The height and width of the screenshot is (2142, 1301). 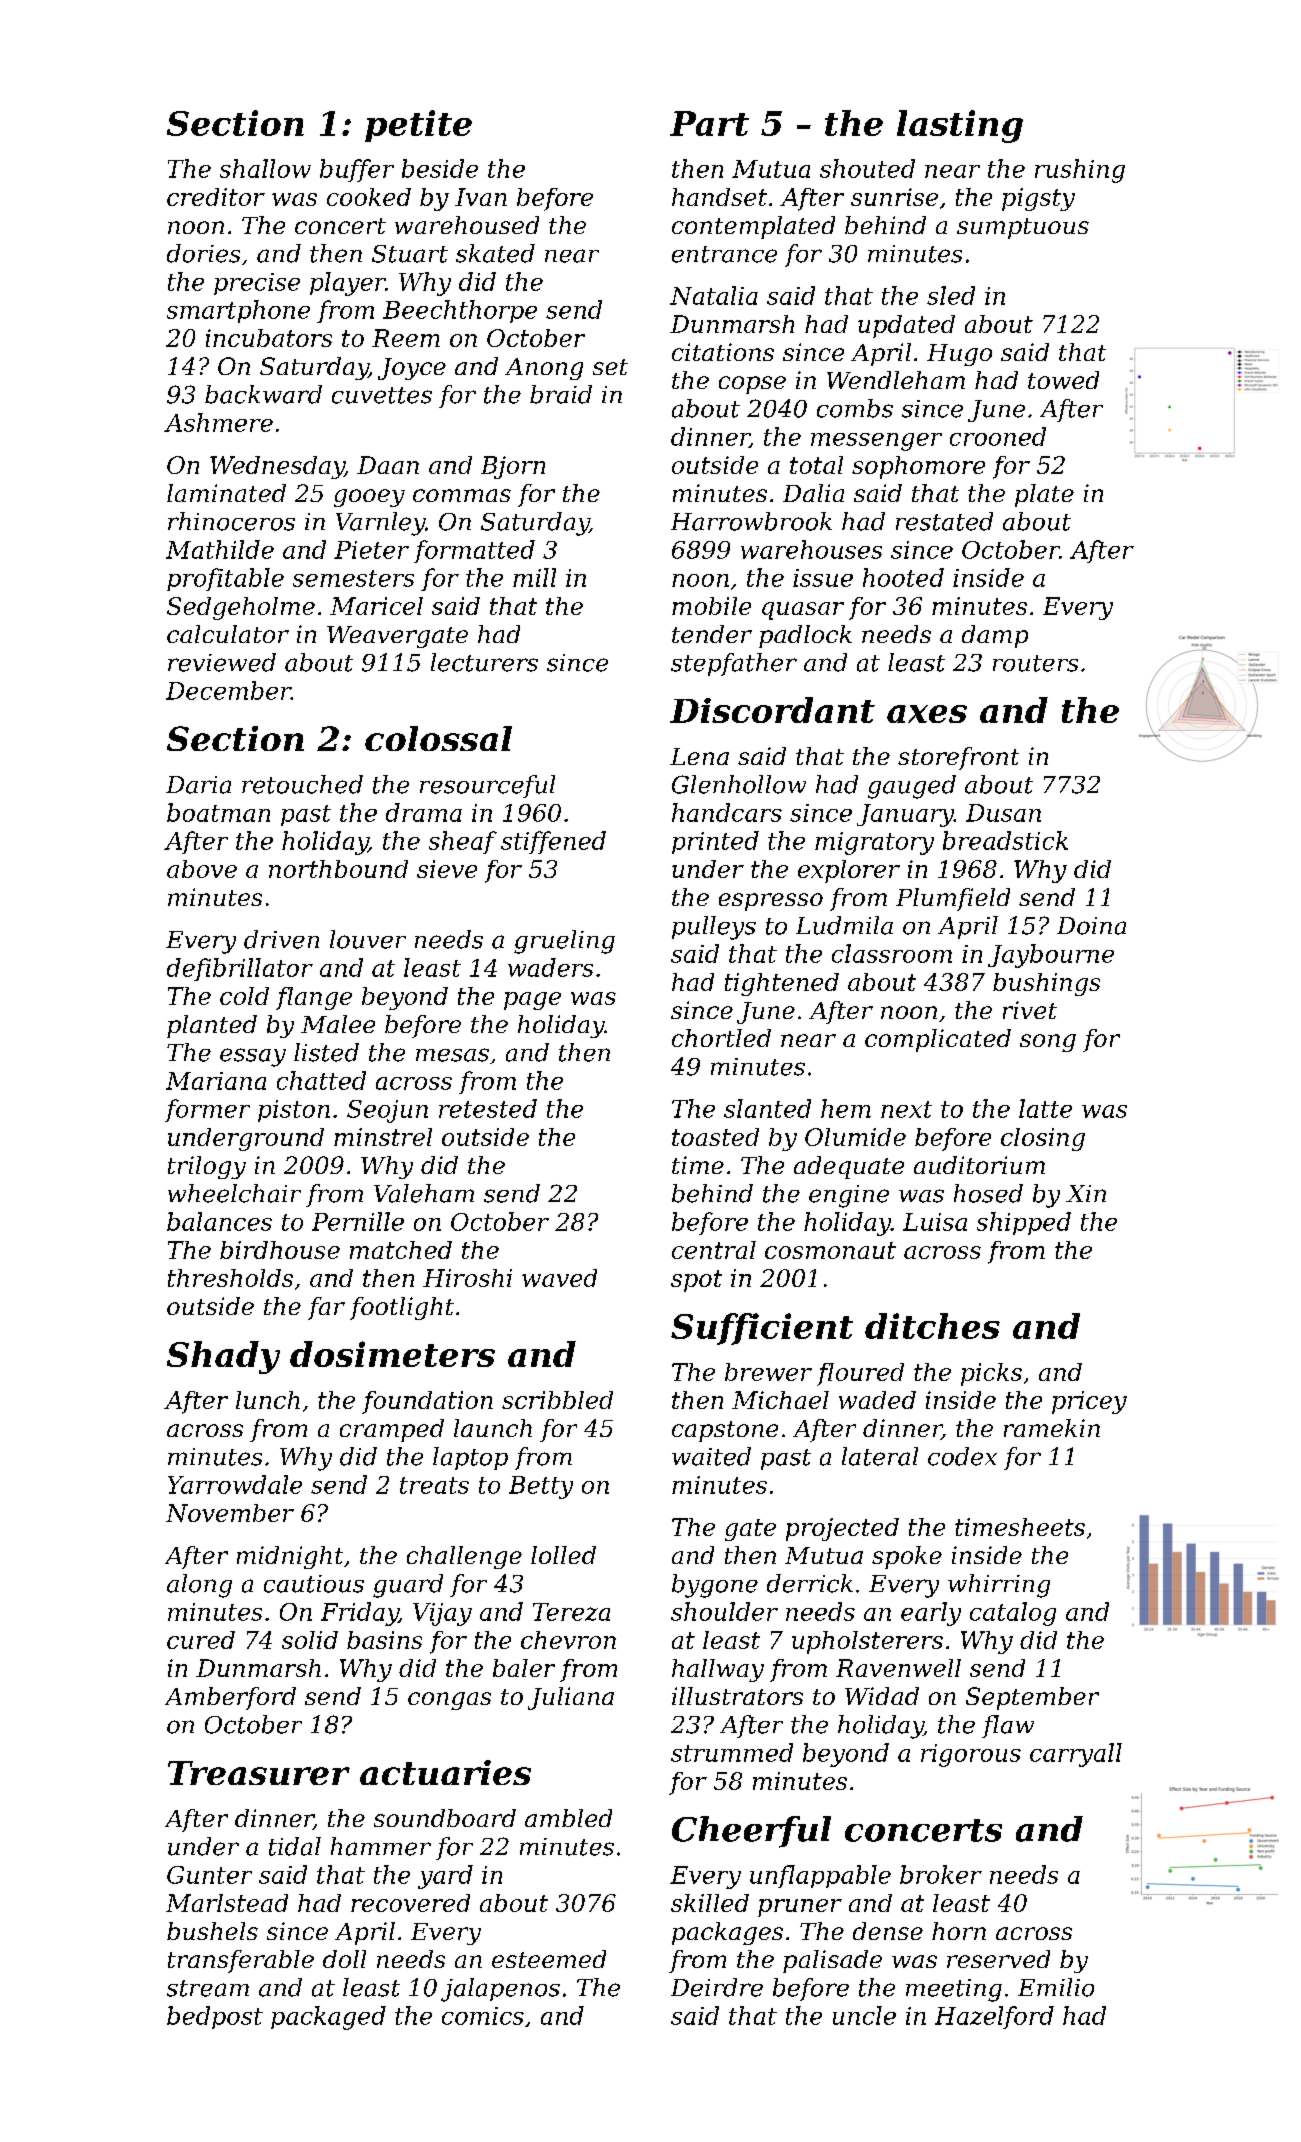 What do you see at coordinates (222, 662) in the screenshot?
I see `reviewed` at bounding box center [222, 662].
